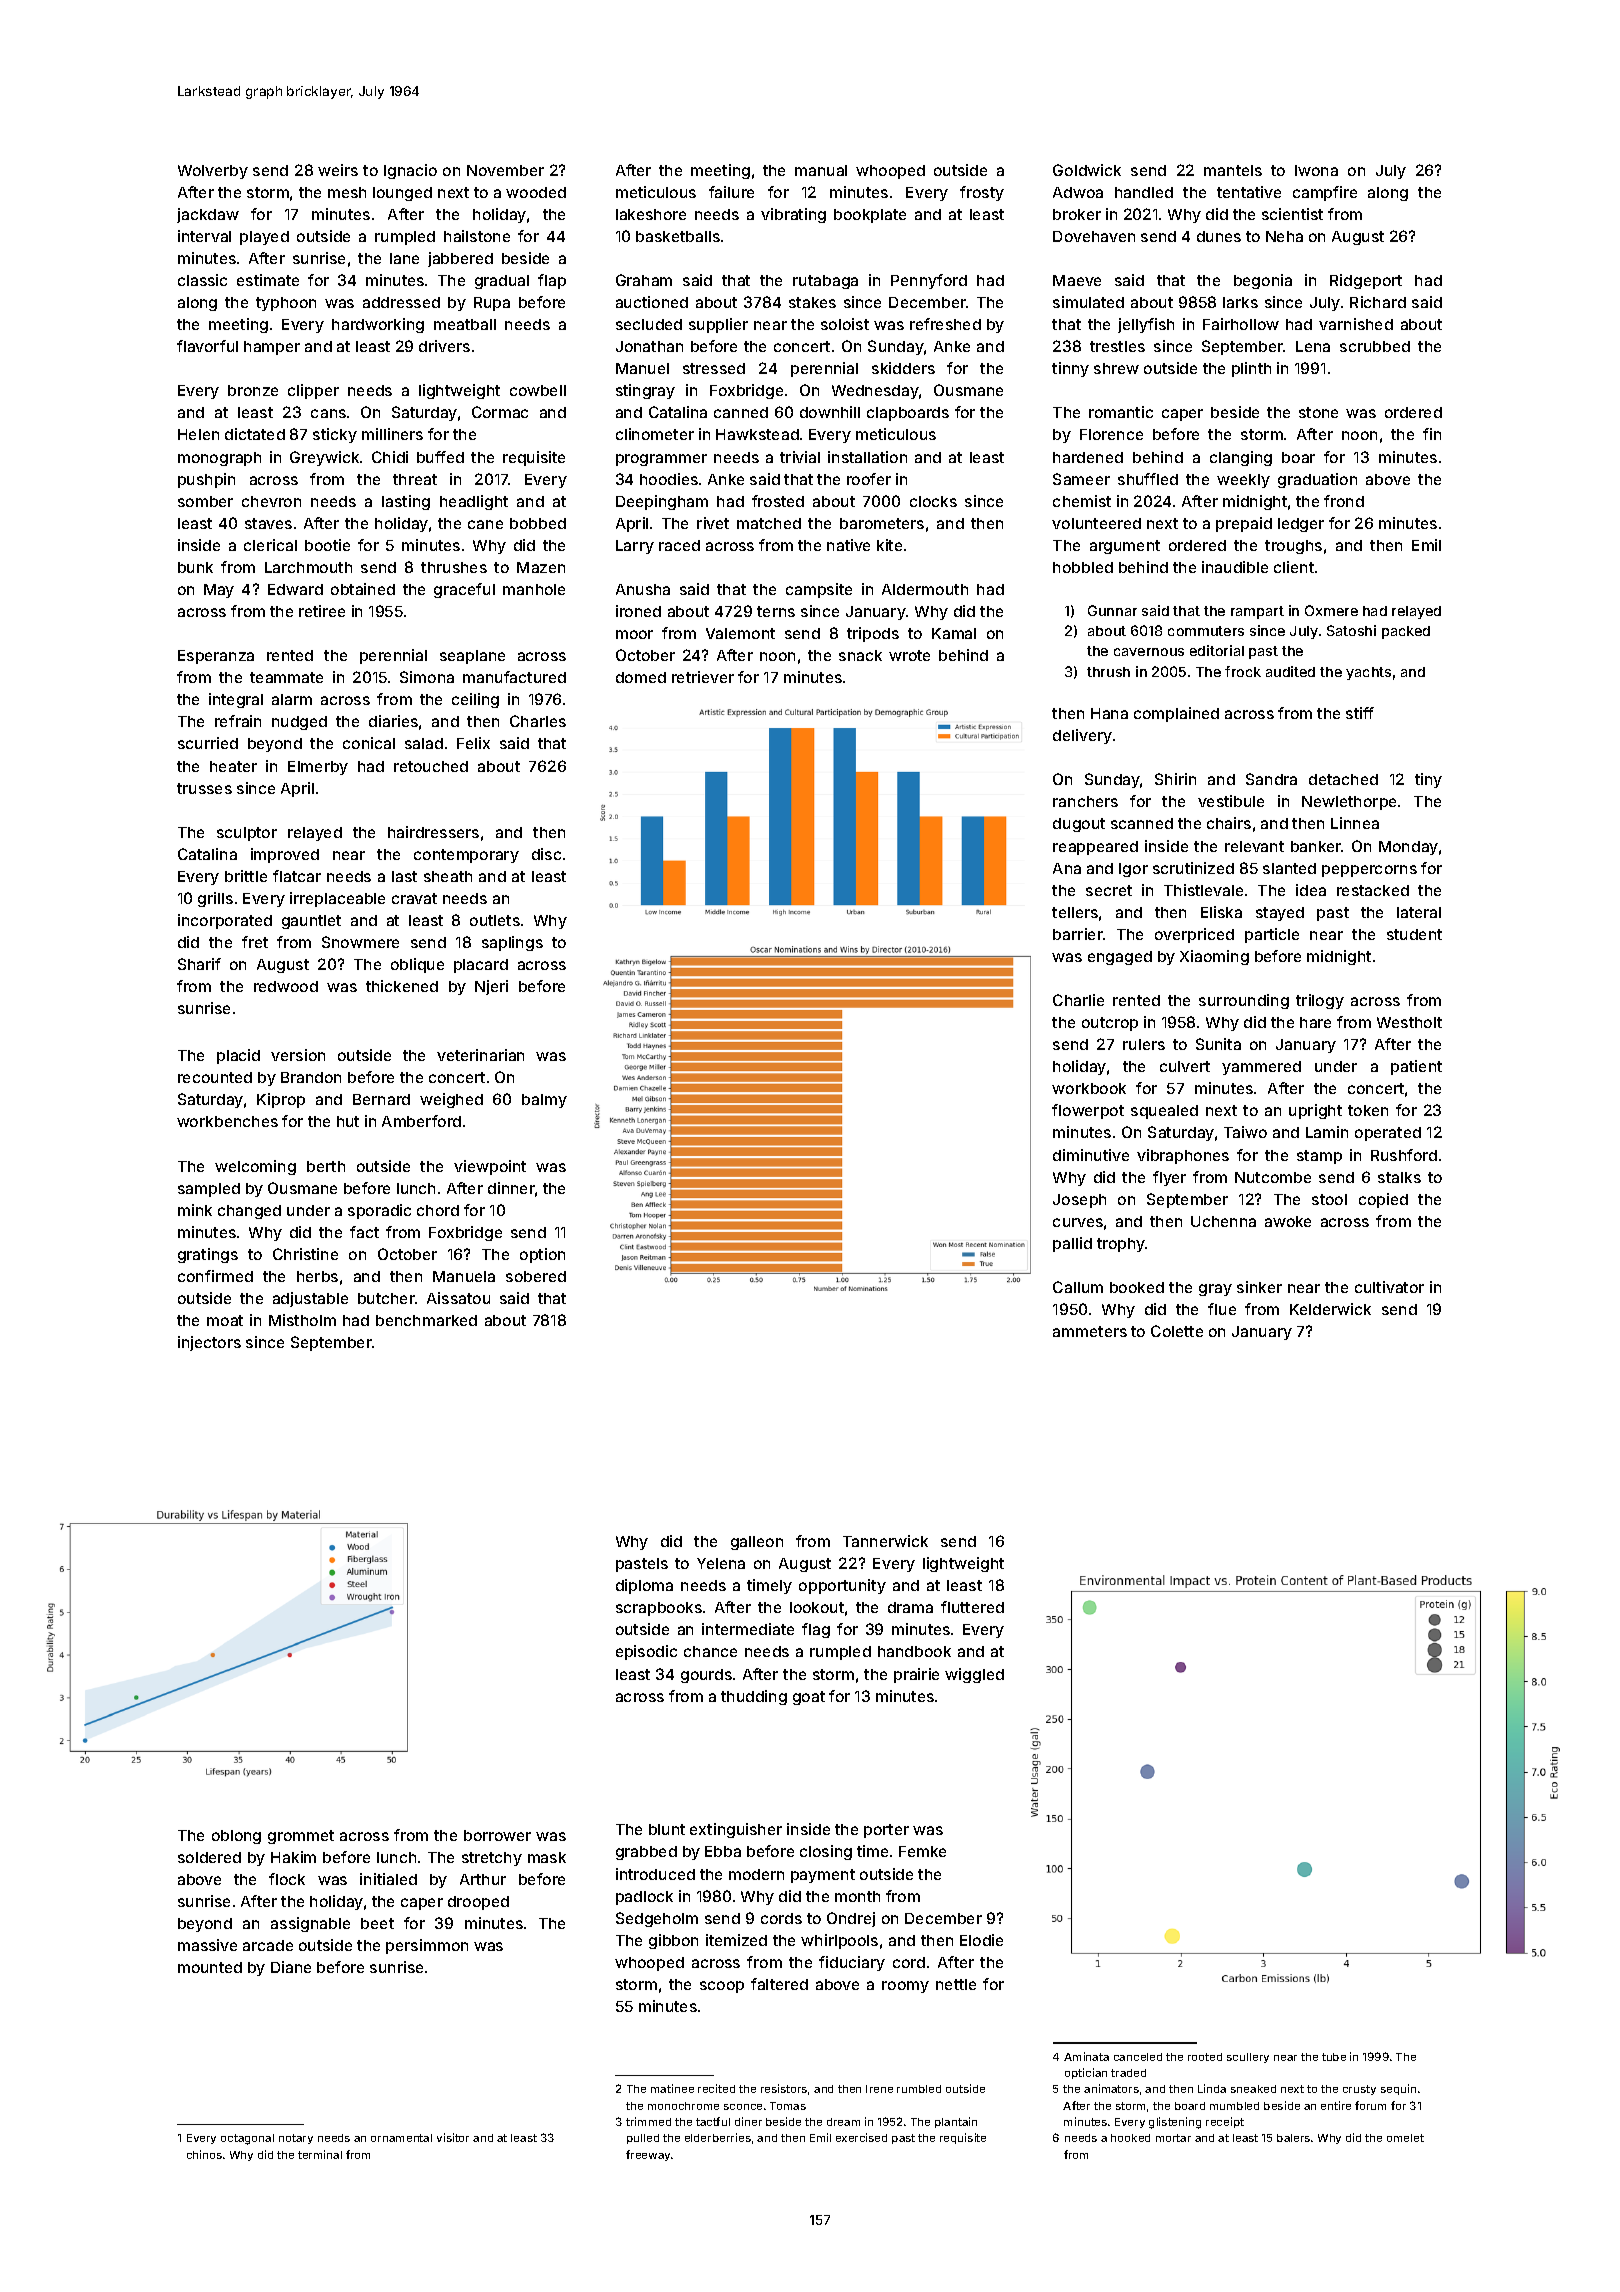 Image resolution: width=1620 pixels, height=2292 pixels. I want to click on wiggled, so click(974, 1675).
